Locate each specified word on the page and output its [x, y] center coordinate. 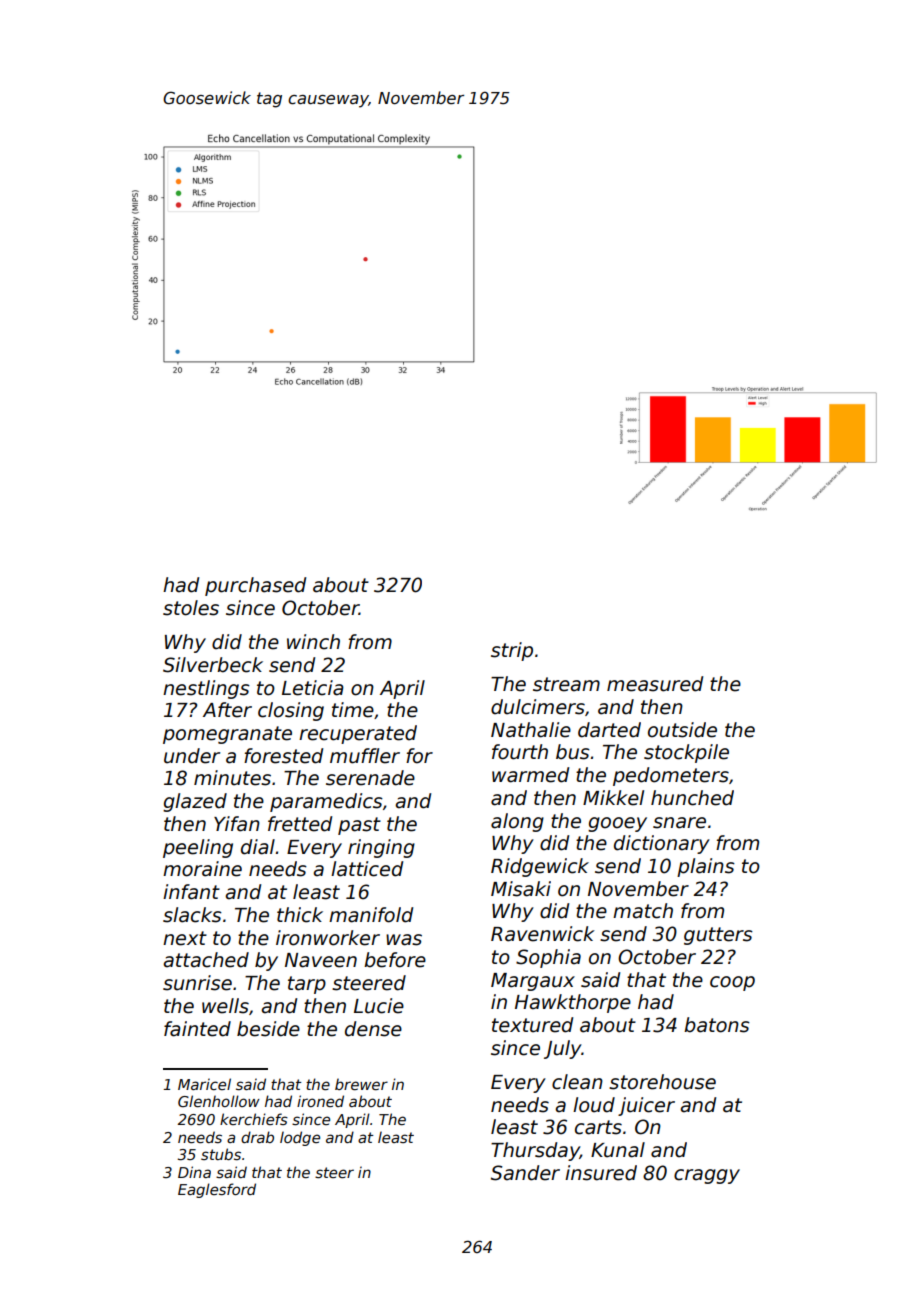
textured [532, 1025]
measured [655, 684]
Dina [194, 1172]
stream [566, 684]
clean [577, 1082]
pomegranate [227, 735]
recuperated [358, 734]
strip [512, 651]
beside [268, 1029]
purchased [255, 586]
